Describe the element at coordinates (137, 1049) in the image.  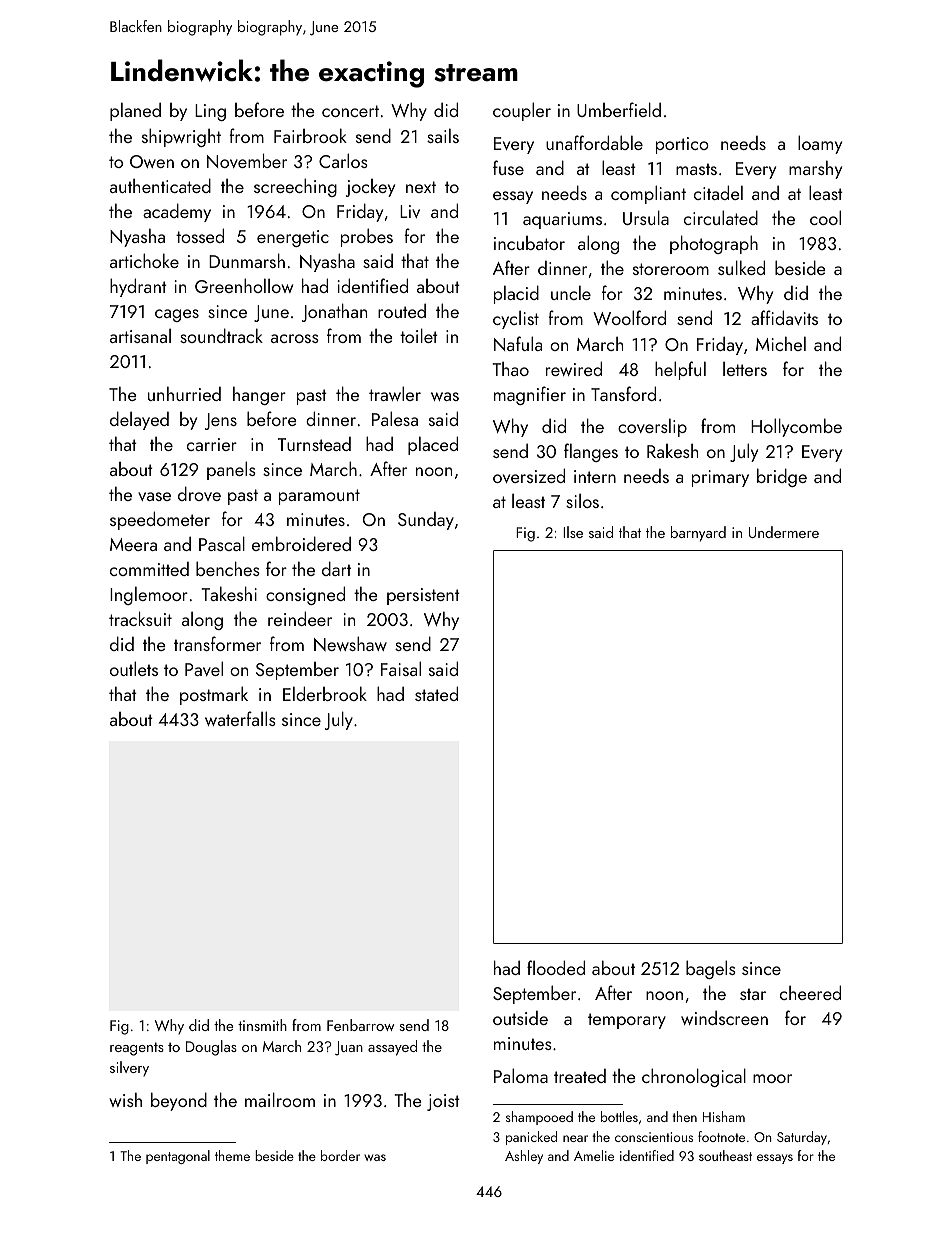
I see `reagents` at that location.
